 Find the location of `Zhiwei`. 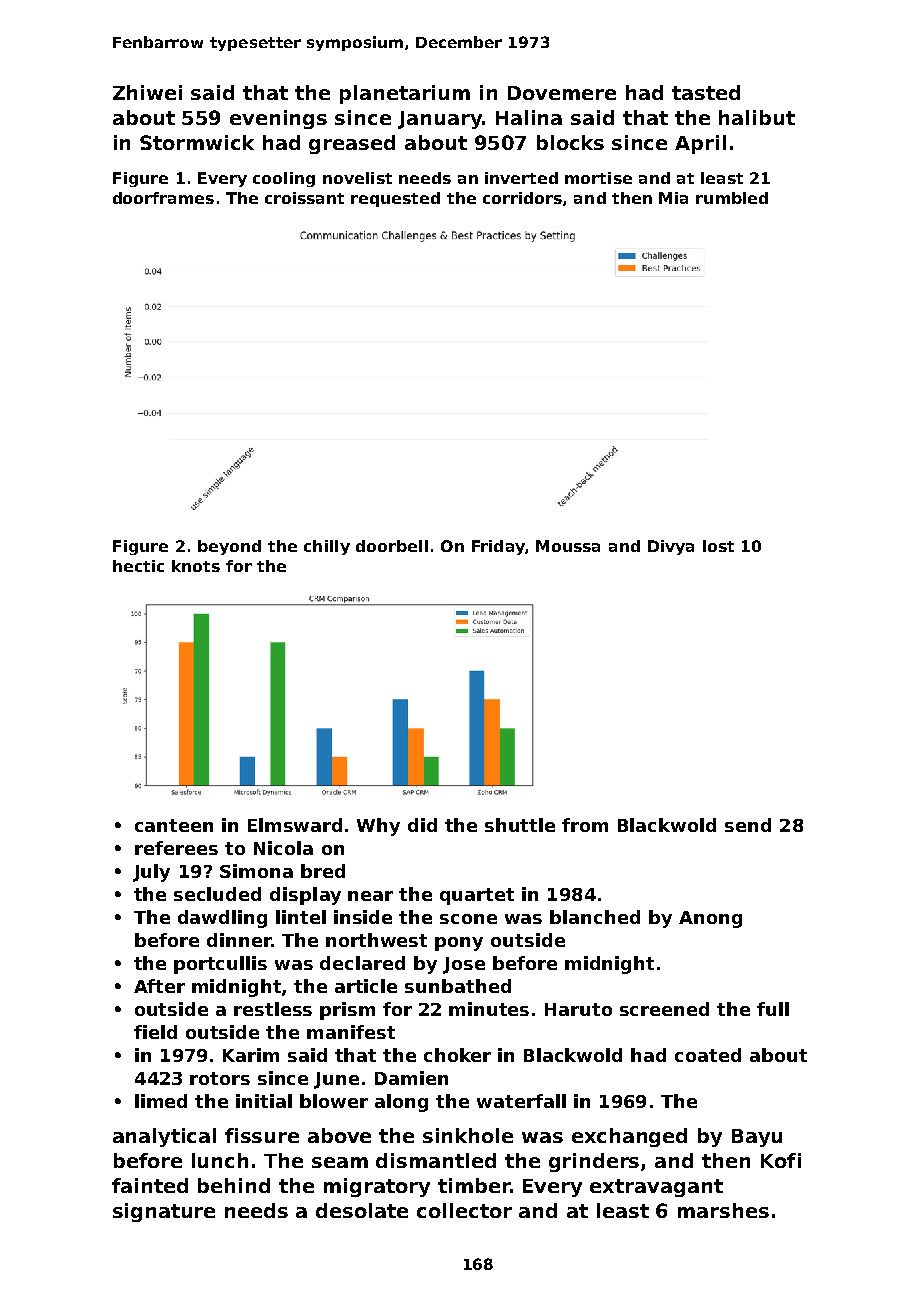

Zhiwei is located at coordinates (147, 92).
